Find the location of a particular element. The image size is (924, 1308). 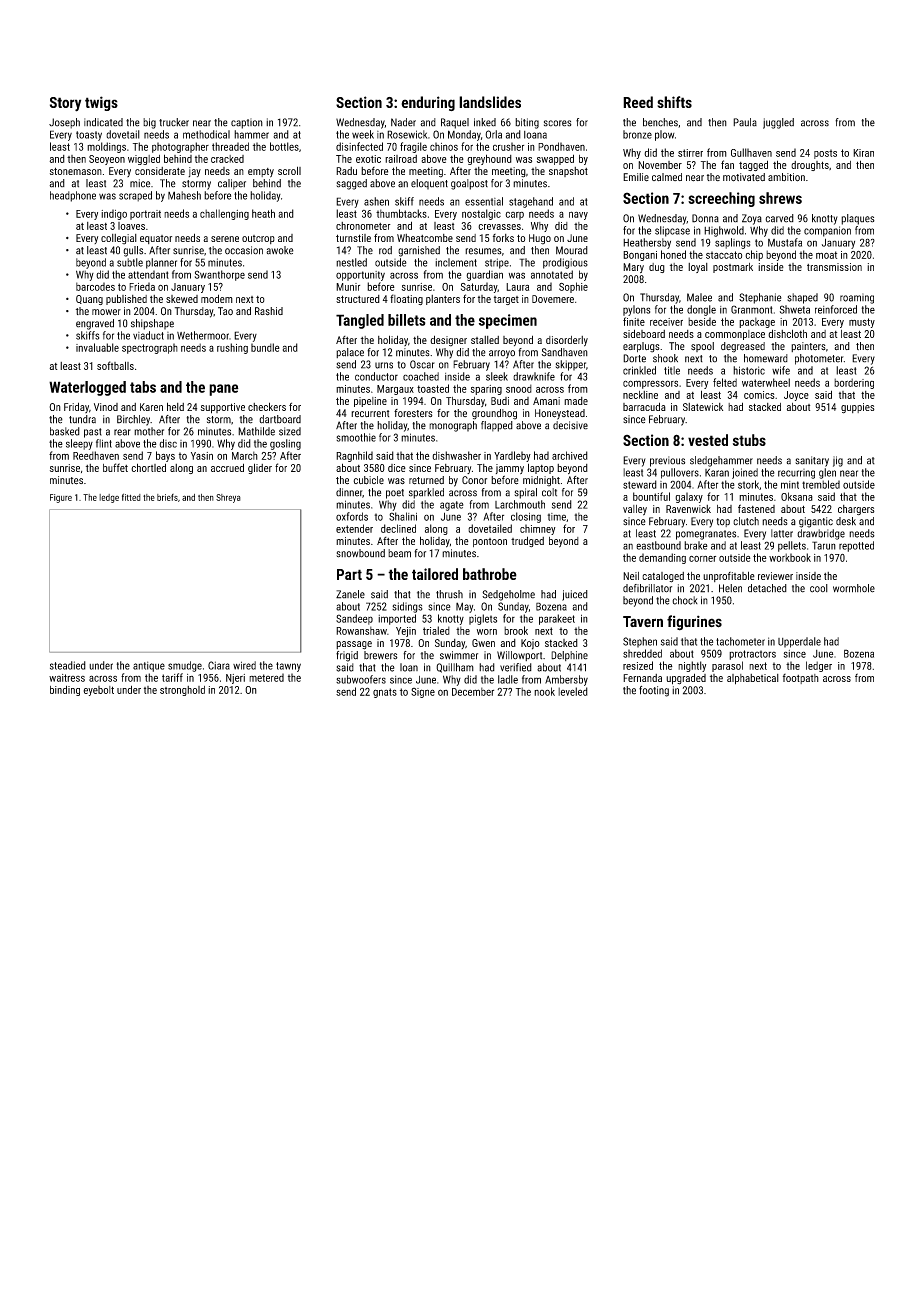

December is located at coordinates (473, 691).
